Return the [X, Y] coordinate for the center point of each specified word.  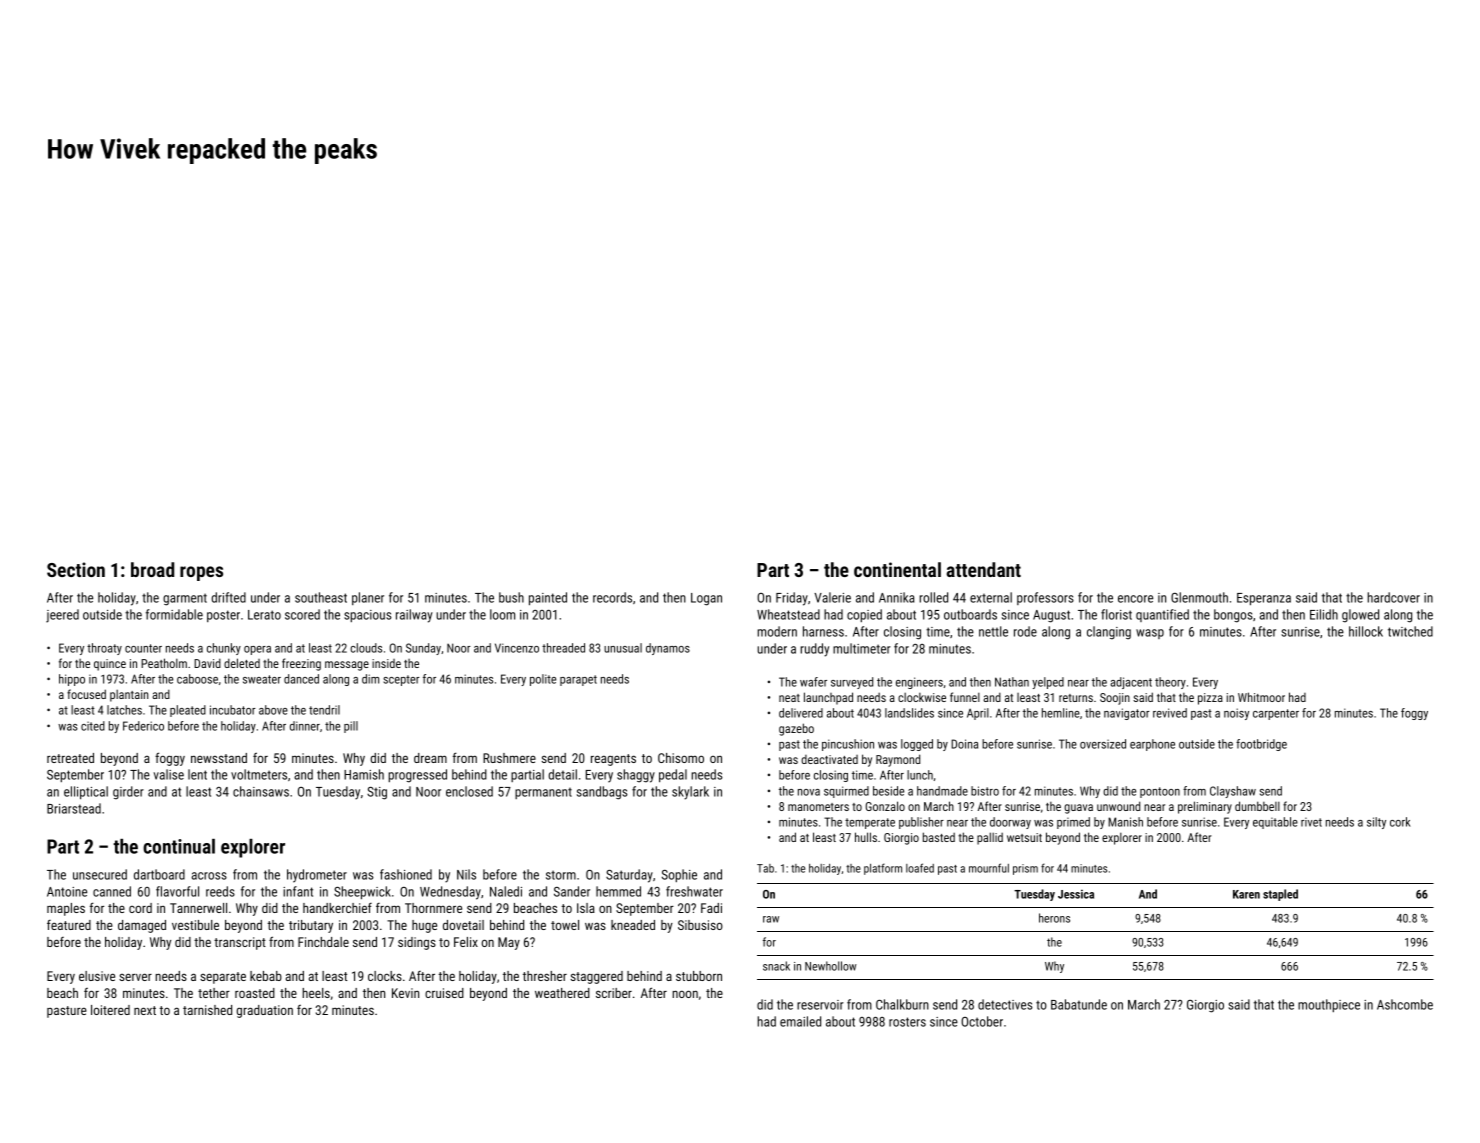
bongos [1233, 616]
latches [124, 710]
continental [897, 569]
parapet [578, 680]
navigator [1127, 714]
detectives [1005, 1004]
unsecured [100, 874]
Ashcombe [1405, 1004]
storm [561, 875]
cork [1400, 822]
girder [128, 793]
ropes [201, 573]
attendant [983, 569]
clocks [385, 976]
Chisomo [681, 758]
